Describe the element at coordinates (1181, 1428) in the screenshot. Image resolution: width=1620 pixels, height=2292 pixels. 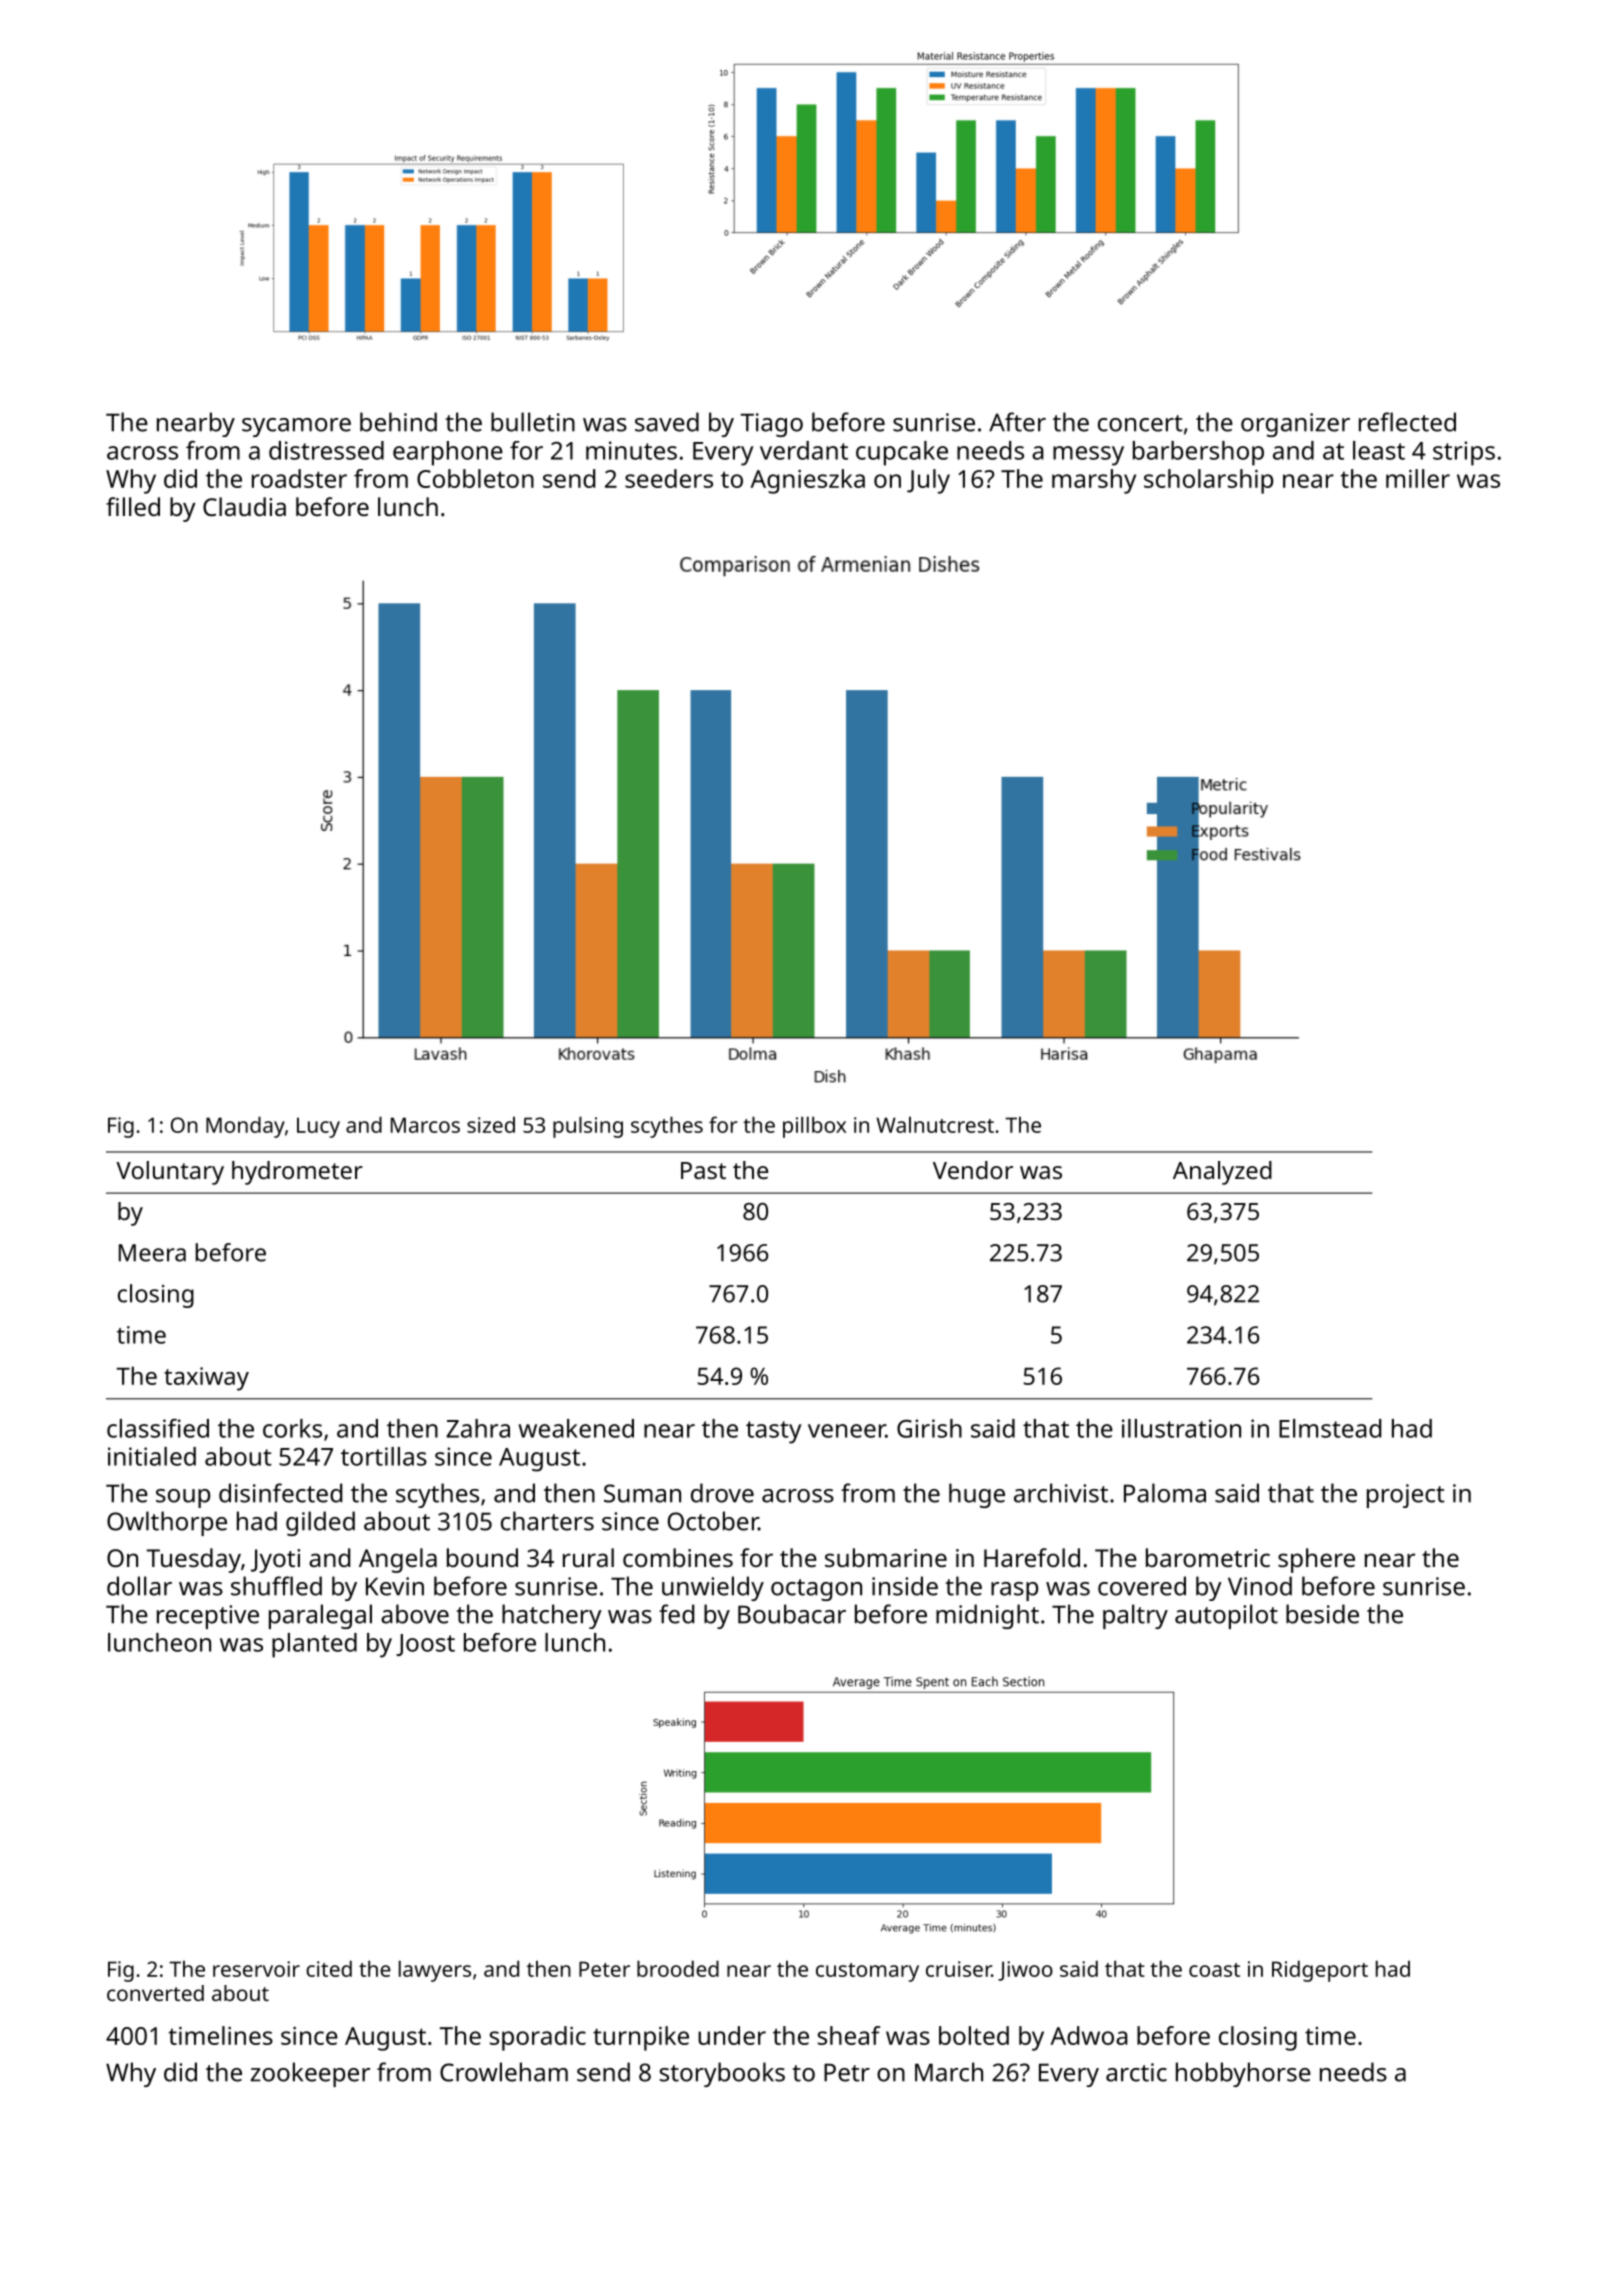
I see `illustration` at that location.
